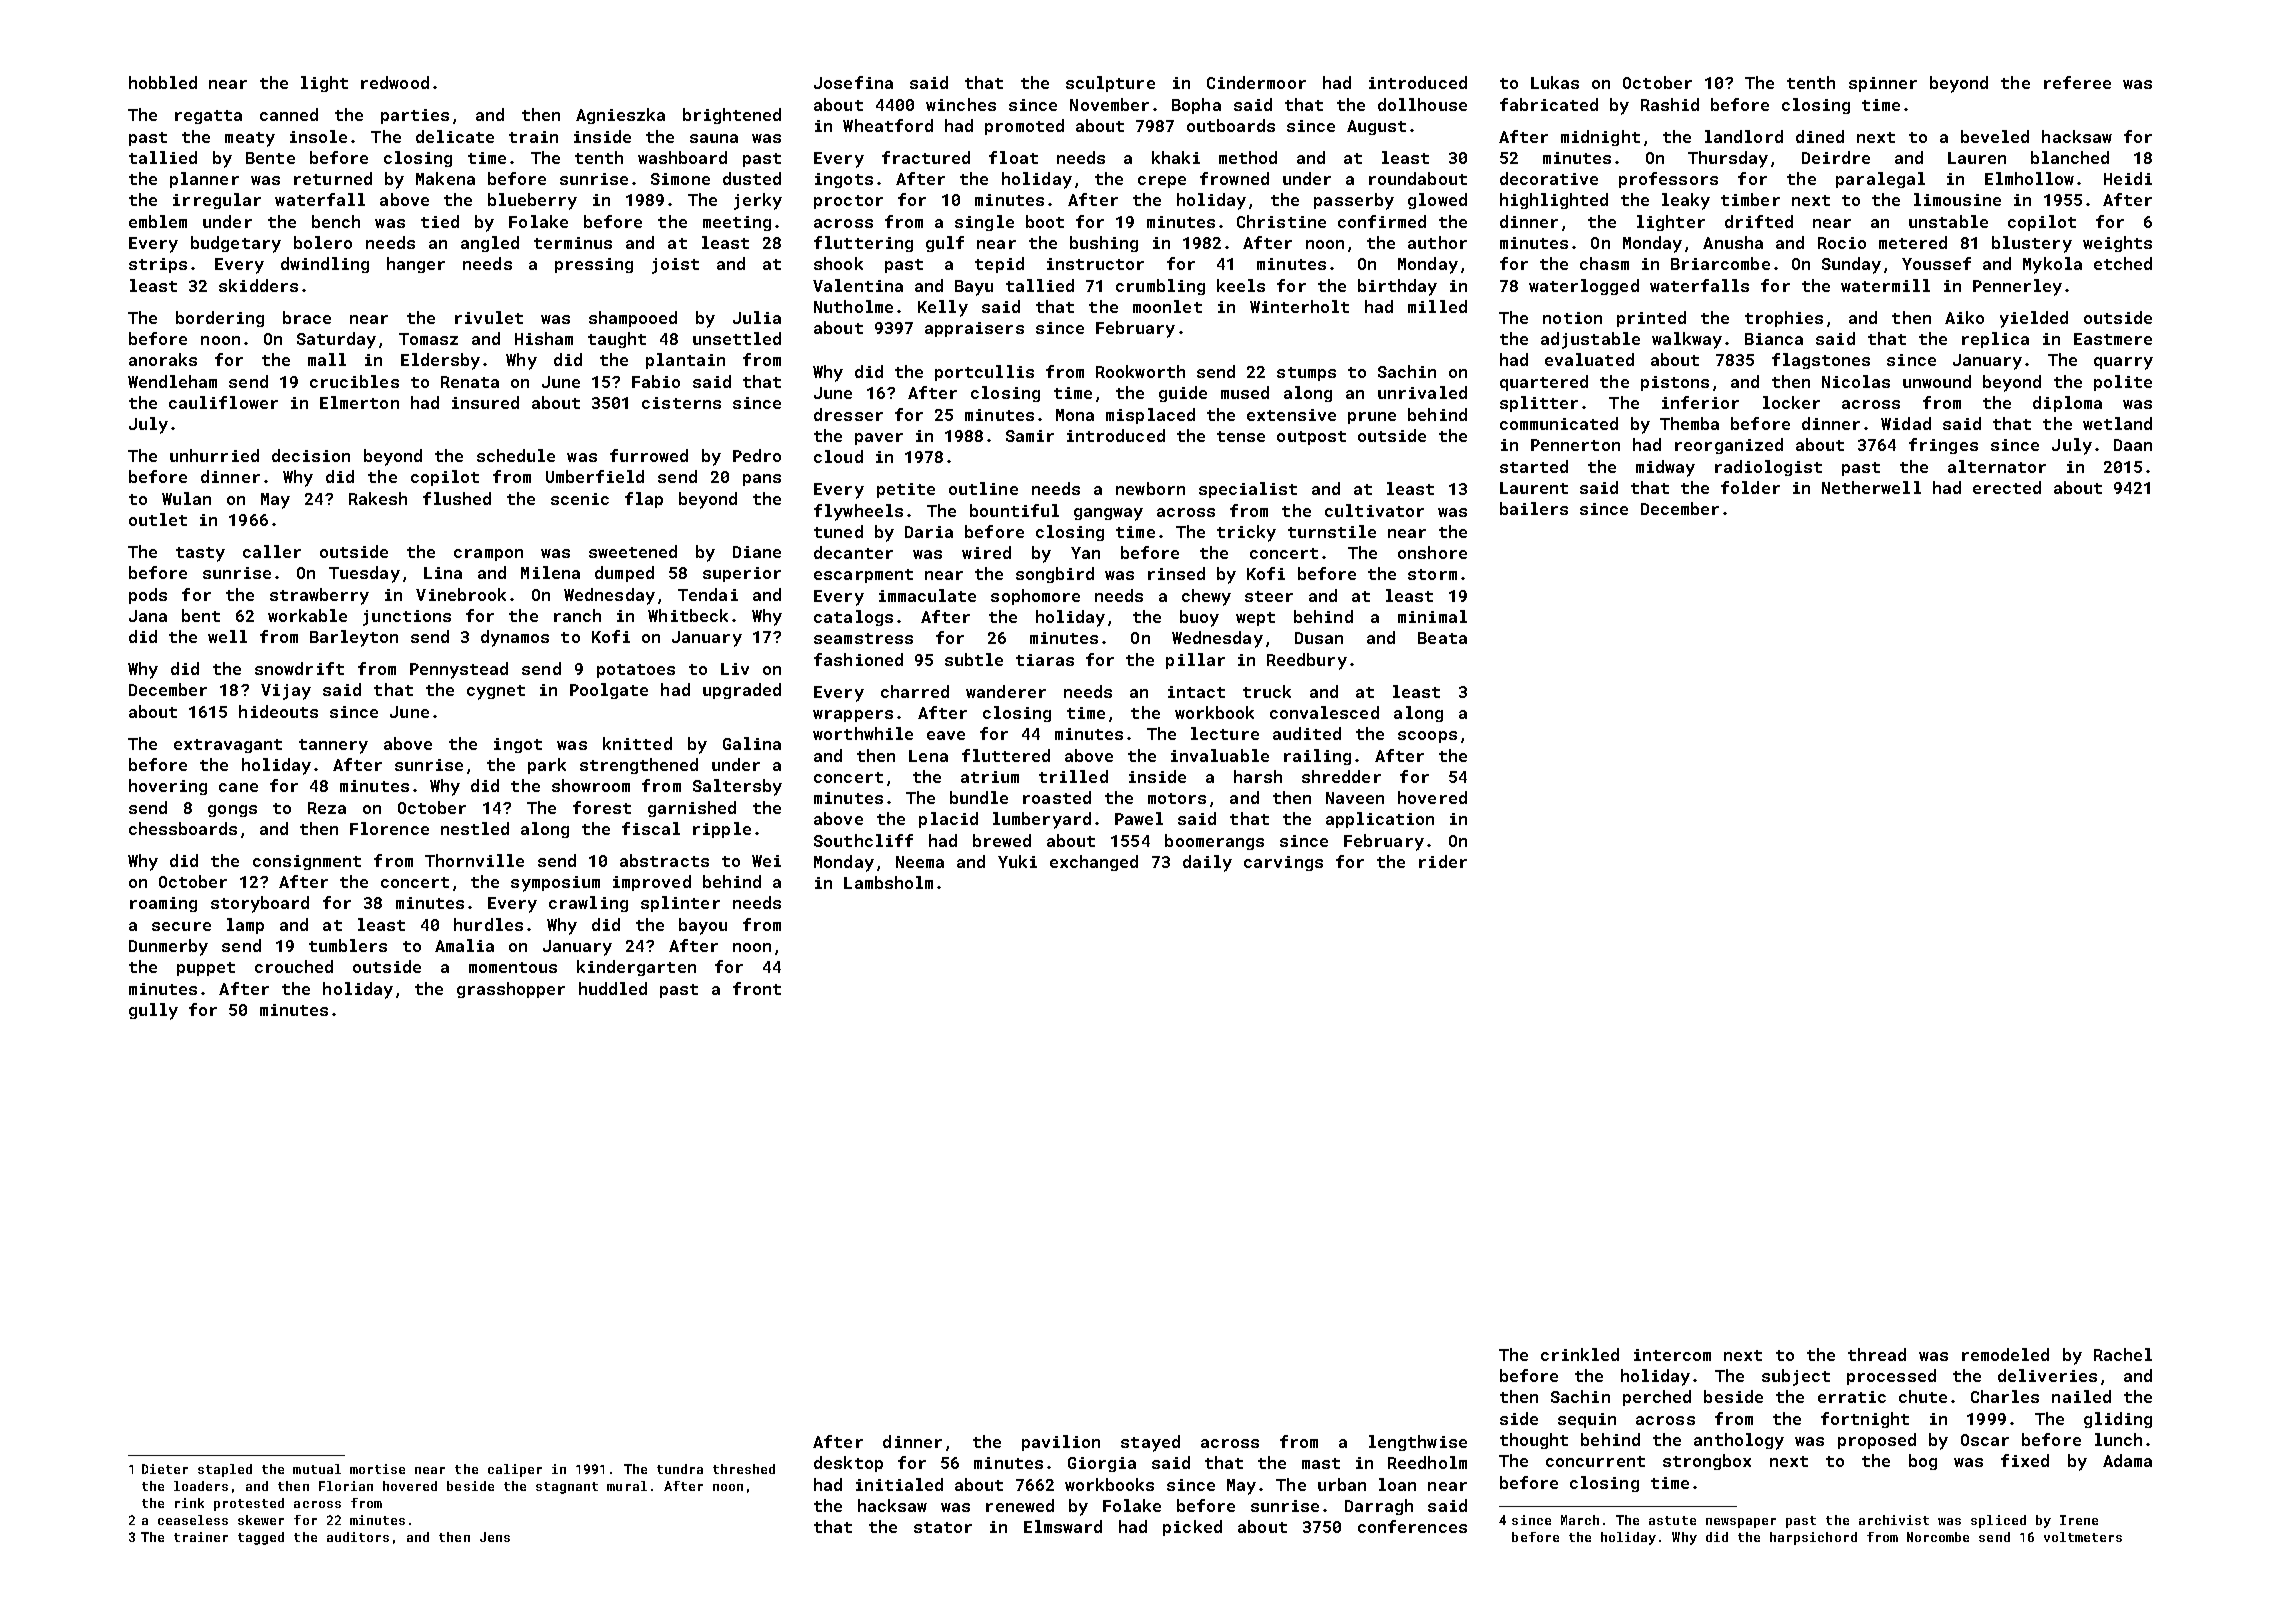 The image size is (2282, 1614). I want to click on symposium, so click(555, 884).
